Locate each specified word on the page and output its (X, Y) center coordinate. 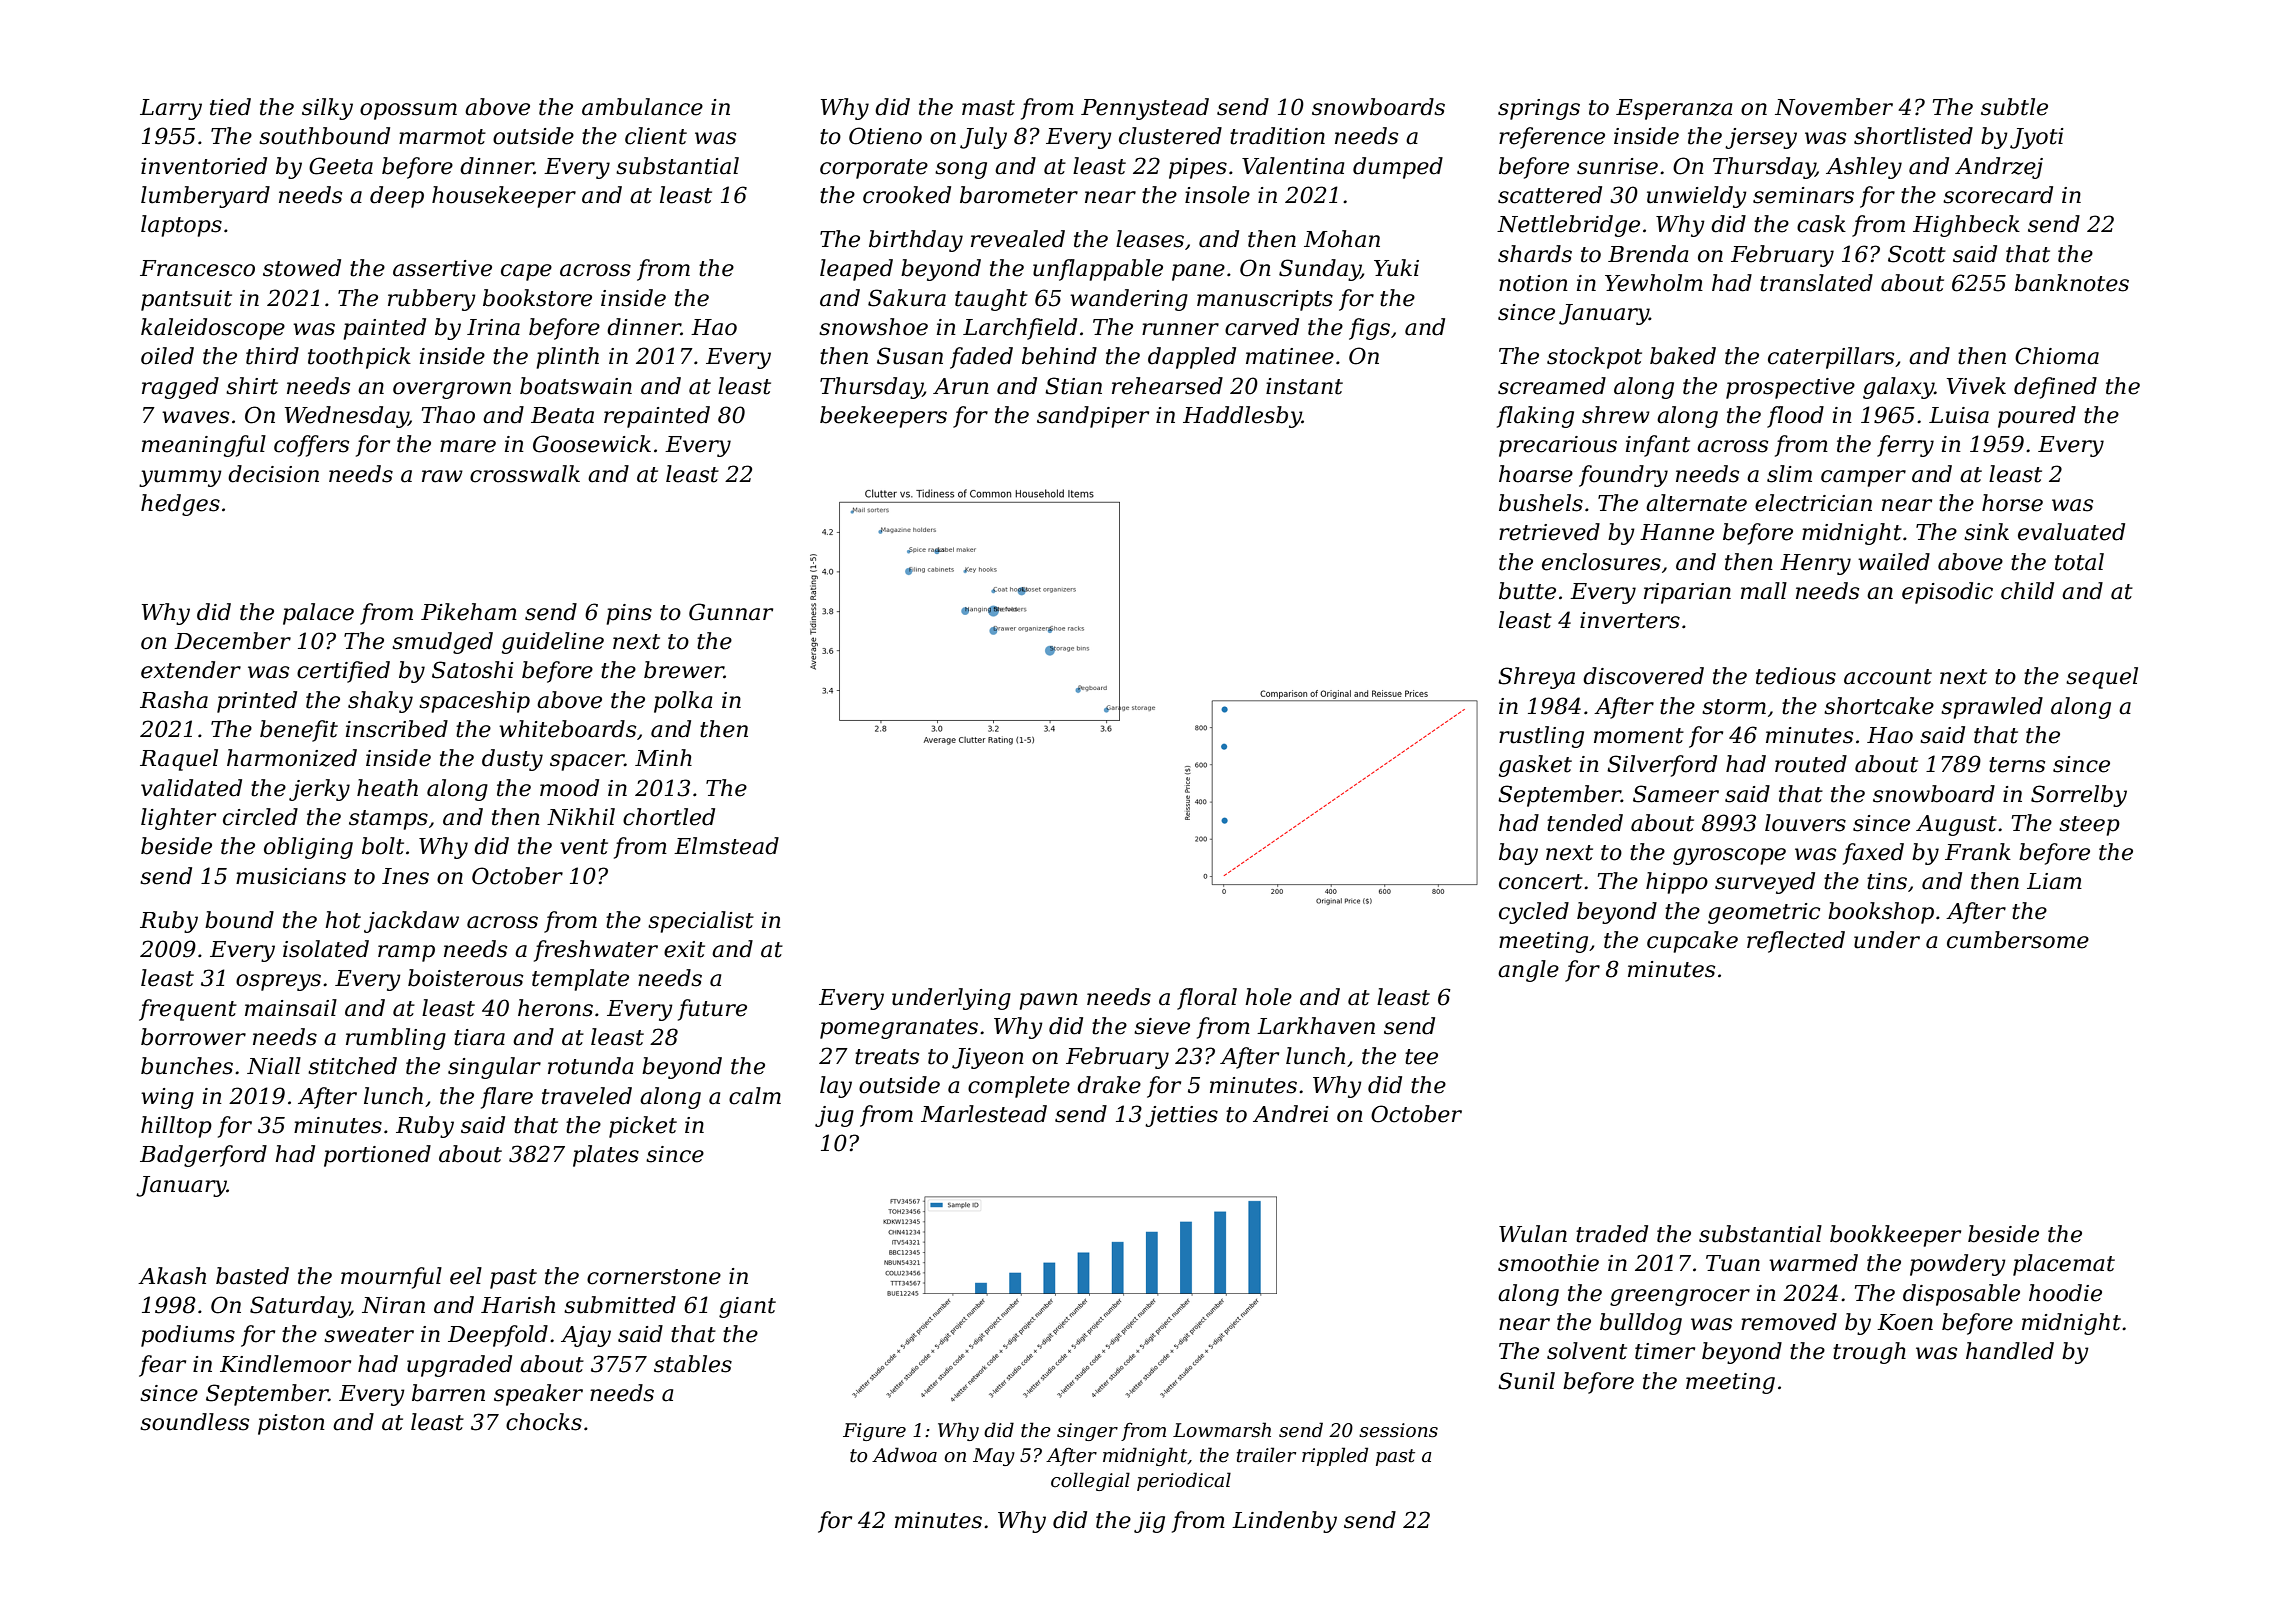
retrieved (1549, 532)
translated (1816, 283)
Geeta (341, 166)
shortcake (1879, 706)
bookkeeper (1895, 1236)
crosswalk (525, 474)
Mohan (1342, 239)
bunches (187, 1066)
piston (291, 1424)
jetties (1181, 1116)
